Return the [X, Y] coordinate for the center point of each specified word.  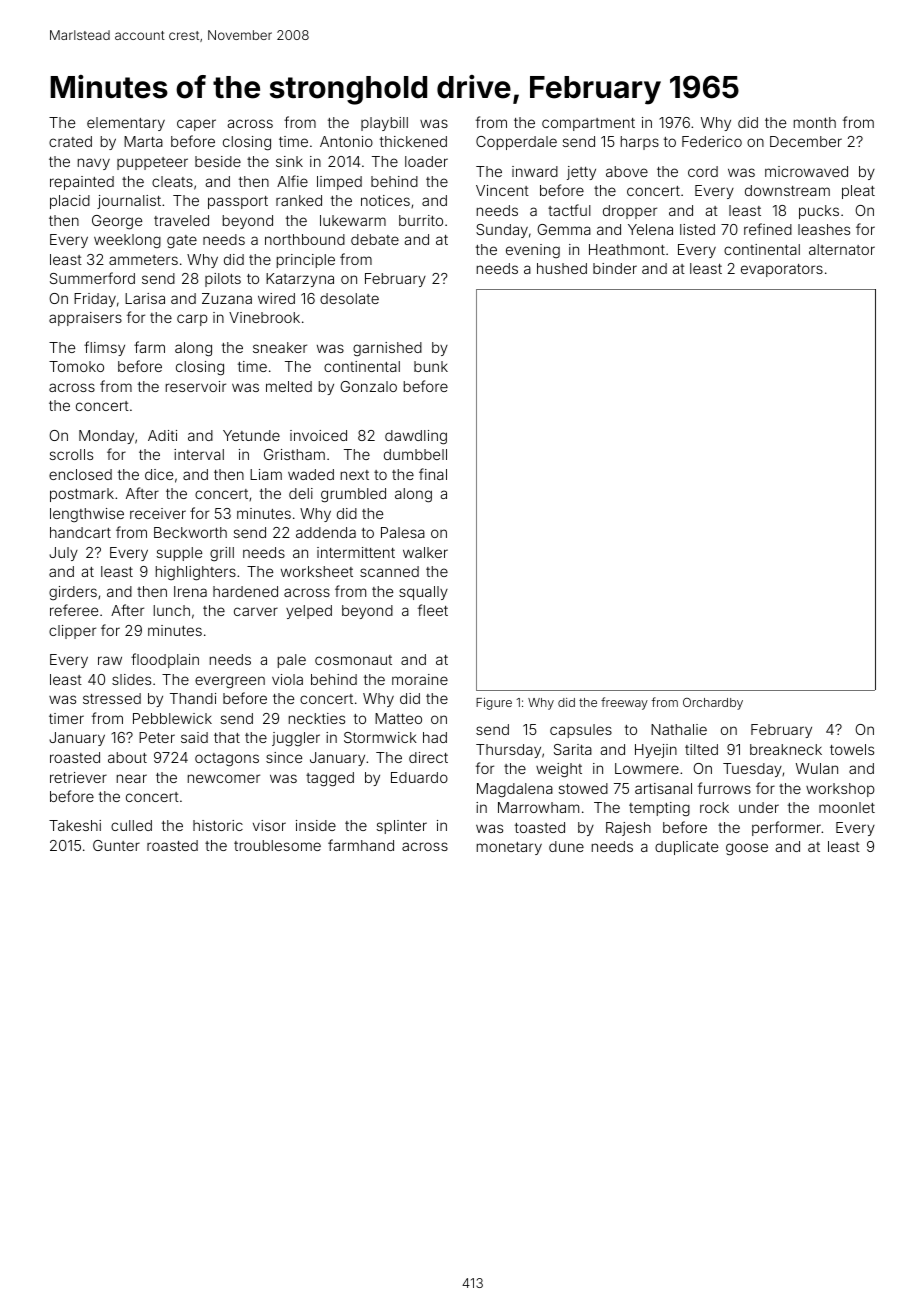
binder [615, 268]
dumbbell [415, 454]
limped [339, 183]
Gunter [116, 845]
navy [94, 164]
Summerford [92, 278]
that [227, 737]
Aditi [162, 435]
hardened [245, 591]
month [815, 122]
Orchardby [713, 704]
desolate [349, 298]
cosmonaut [353, 660]
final [433, 474]
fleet [433, 610]
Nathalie [679, 729]
